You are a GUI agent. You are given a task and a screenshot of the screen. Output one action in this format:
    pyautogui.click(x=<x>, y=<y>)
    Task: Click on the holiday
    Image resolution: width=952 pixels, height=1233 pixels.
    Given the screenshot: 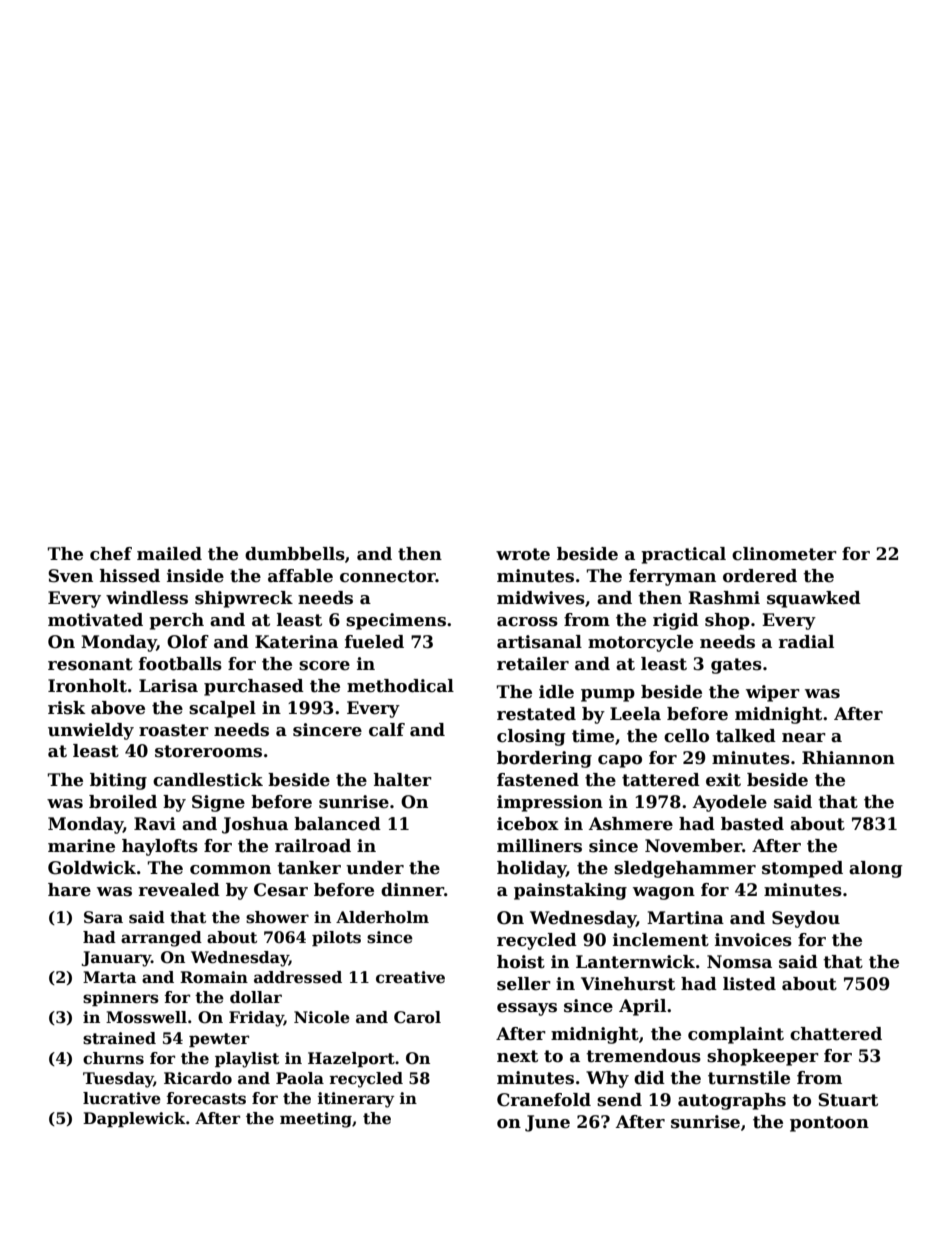 What is the action you would take?
    pyautogui.click(x=531, y=869)
